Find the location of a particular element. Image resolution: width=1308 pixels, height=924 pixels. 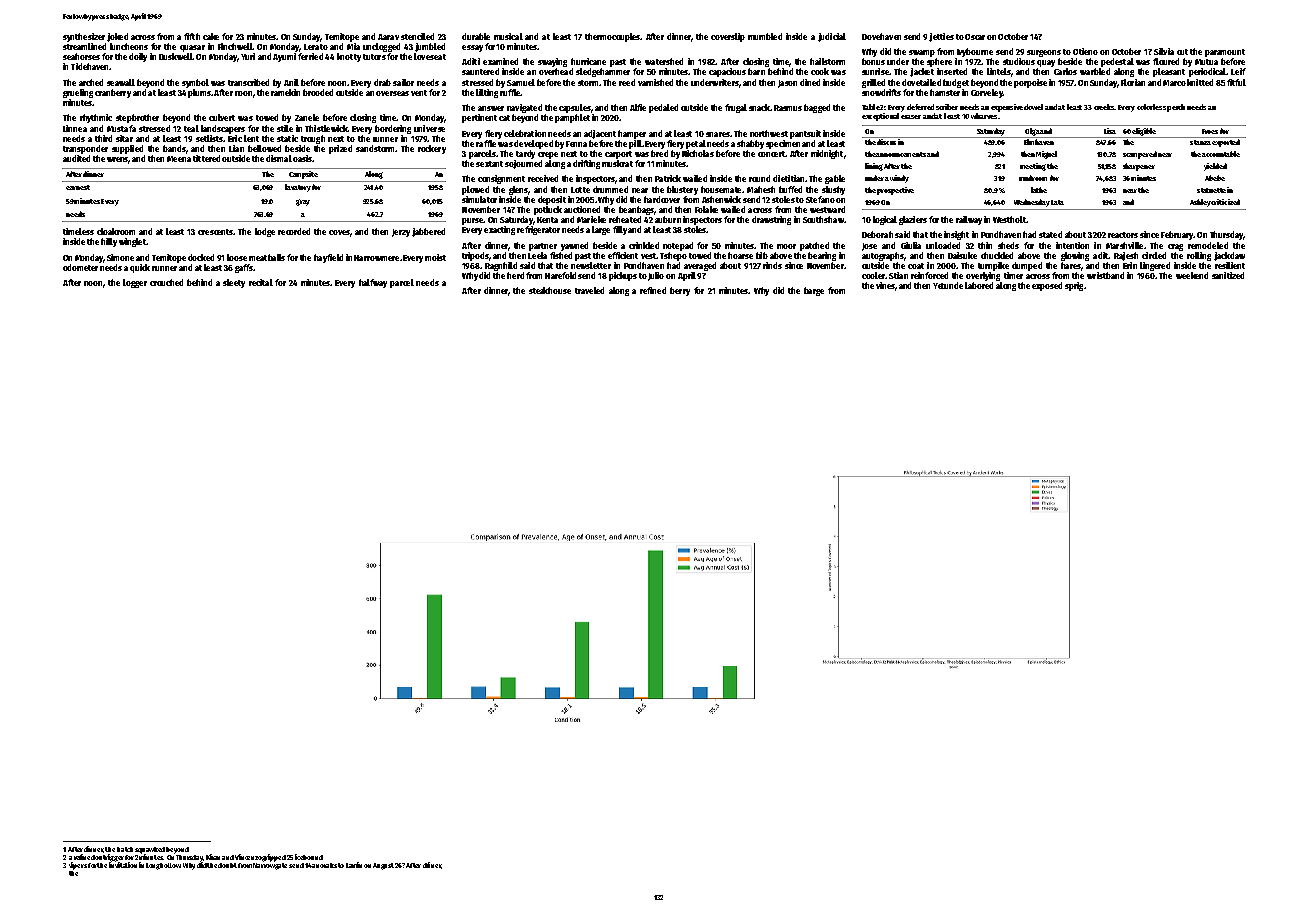

icebound is located at coordinates (309, 857).
